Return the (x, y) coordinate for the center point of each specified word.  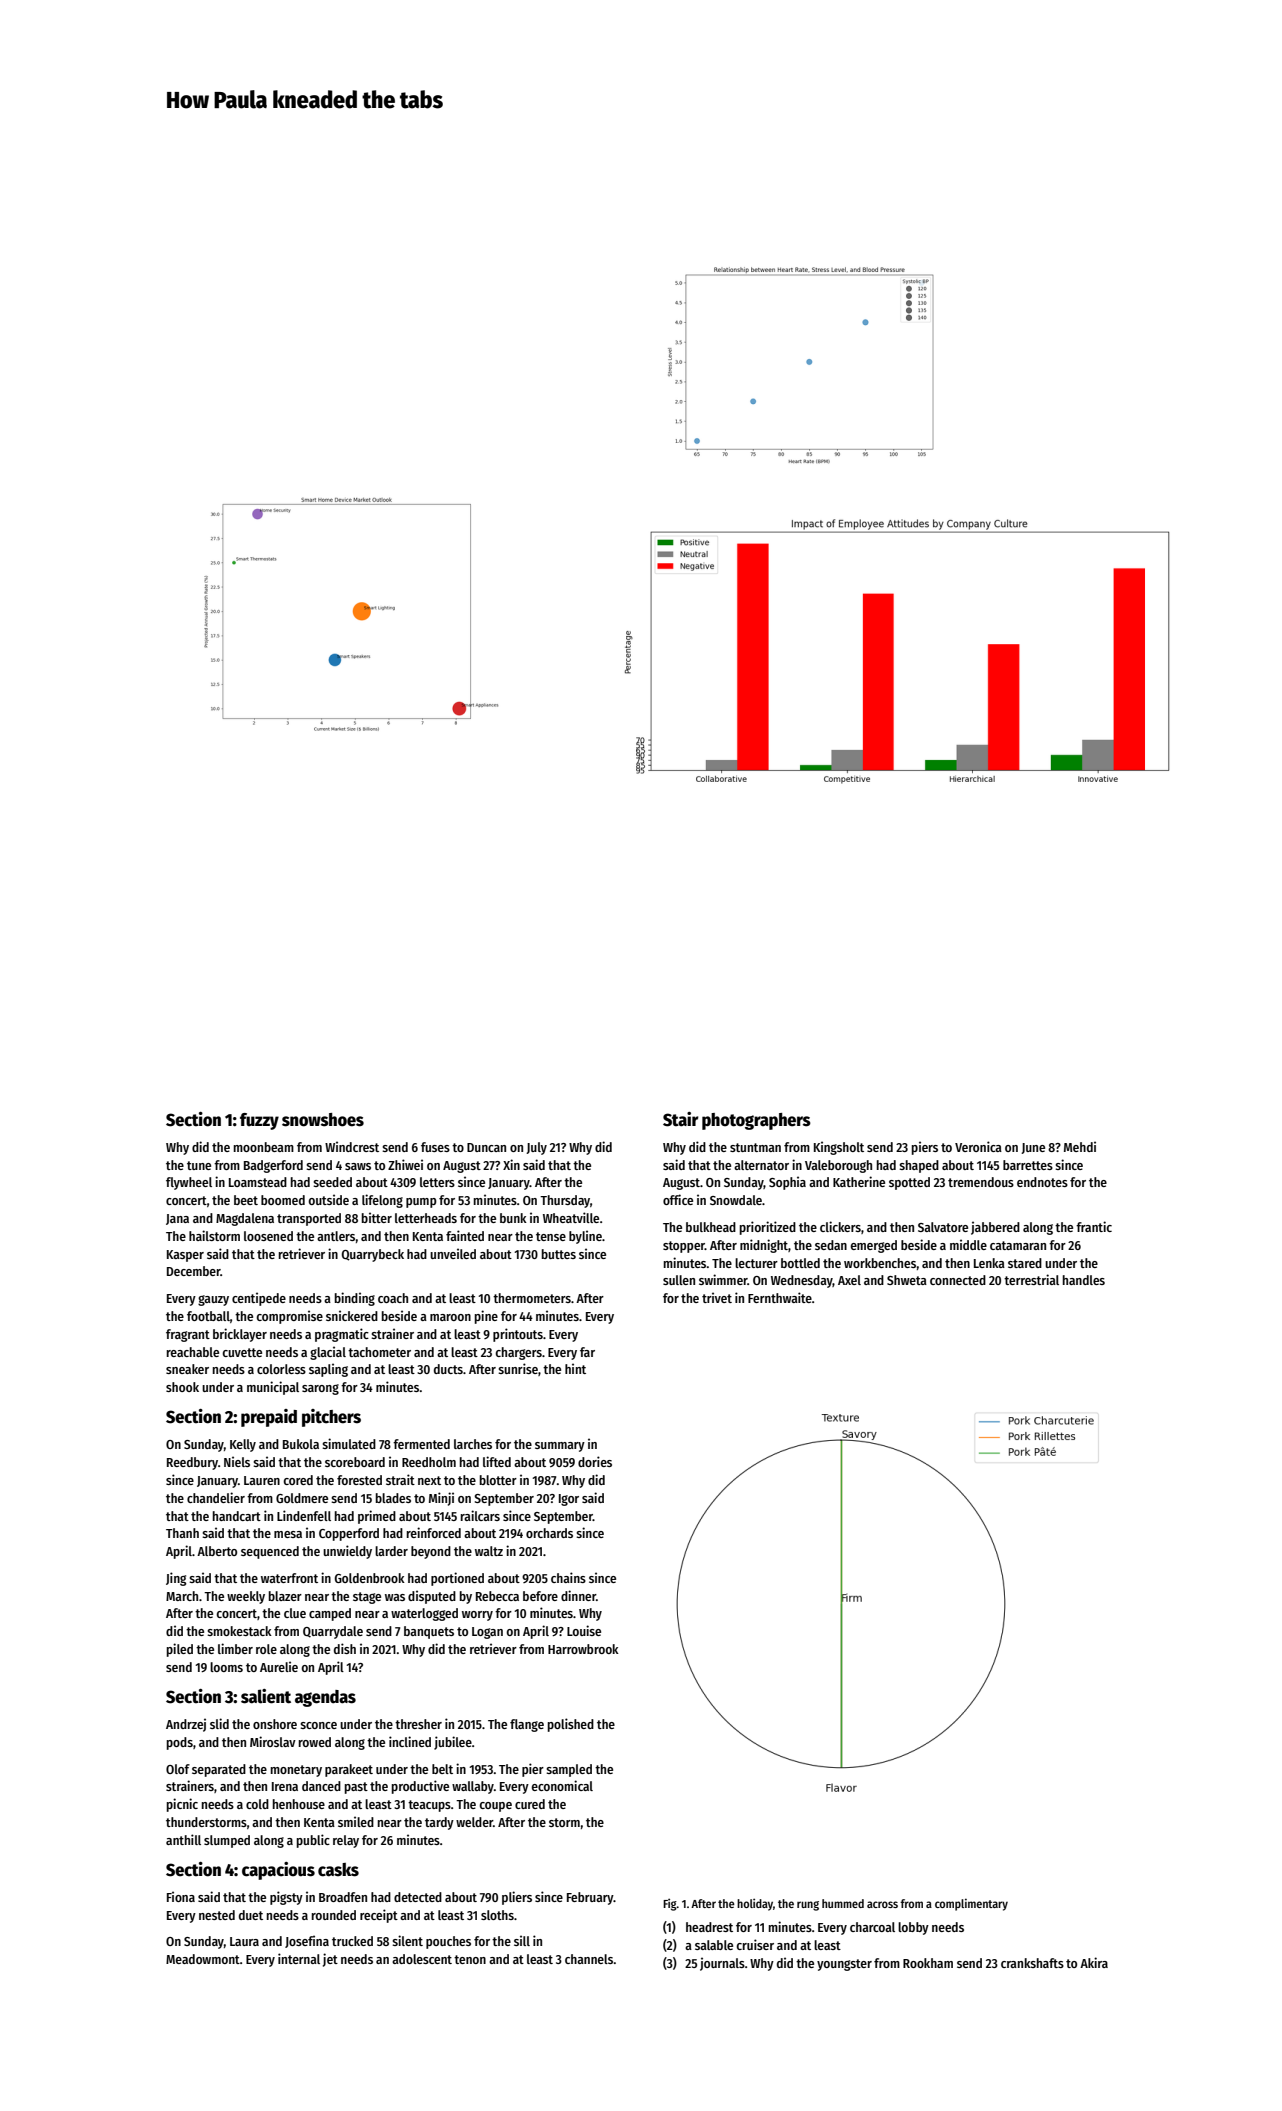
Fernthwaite (780, 1297)
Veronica (978, 1146)
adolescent (422, 1959)
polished (571, 1725)
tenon (470, 1959)
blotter (498, 1480)
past (356, 1788)
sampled (569, 1770)
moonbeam (264, 1147)
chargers (518, 1353)
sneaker (187, 1369)
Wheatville (571, 1217)
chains (568, 1577)
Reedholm (429, 1462)
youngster (844, 1965)
